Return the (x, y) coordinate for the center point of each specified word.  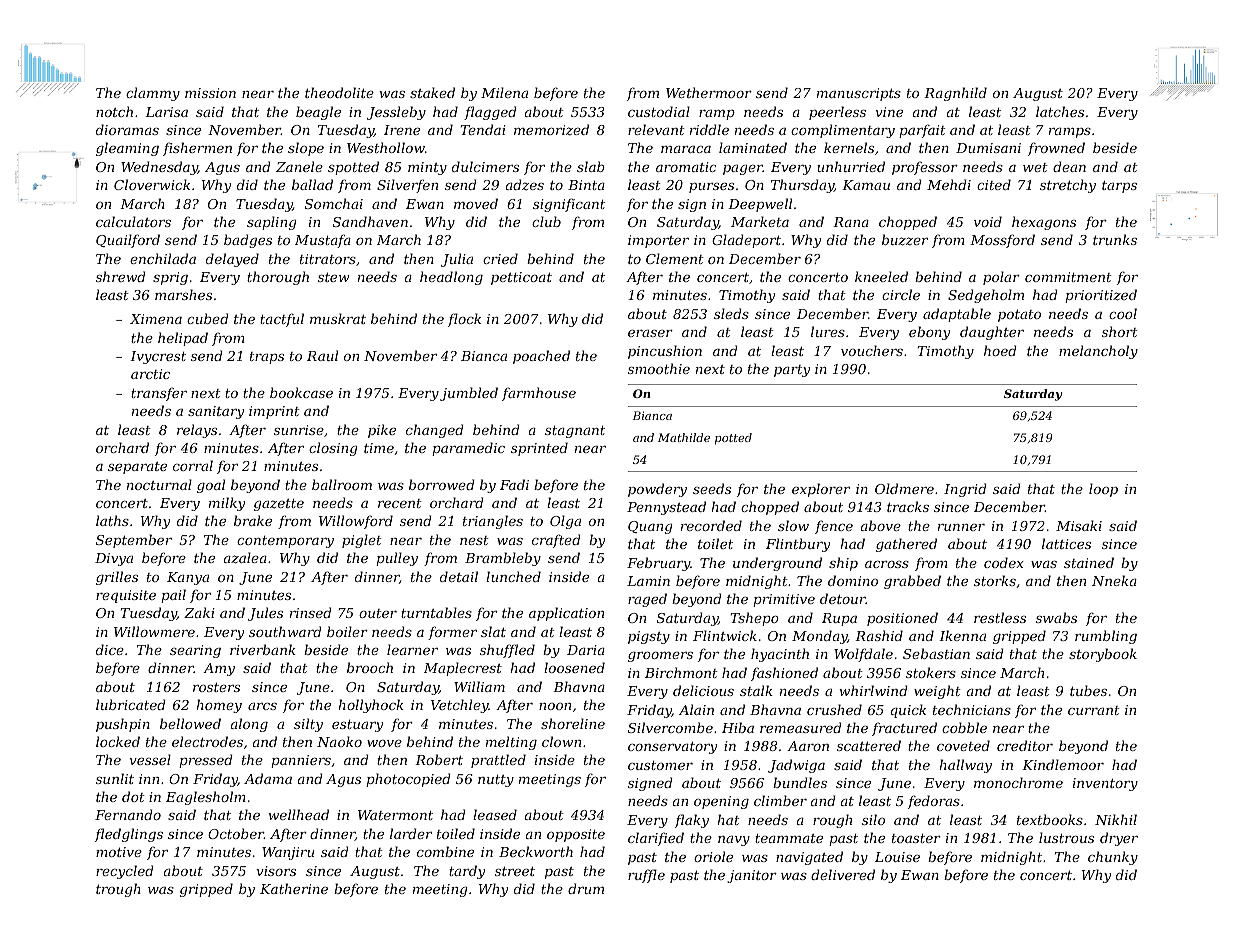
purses (711, 188)
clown (561, 741)
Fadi (514, 484)
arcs (262, 706)
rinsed (311, 612)
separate (137, 468)
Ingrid (965, 490)
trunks (1115, 239)
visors (276, 871)
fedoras (934, 802)
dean (1069, 166)
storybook (1103, 655)
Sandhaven (370, 221)
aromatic (686, 167)
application (566, 614)
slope (306, 149)
